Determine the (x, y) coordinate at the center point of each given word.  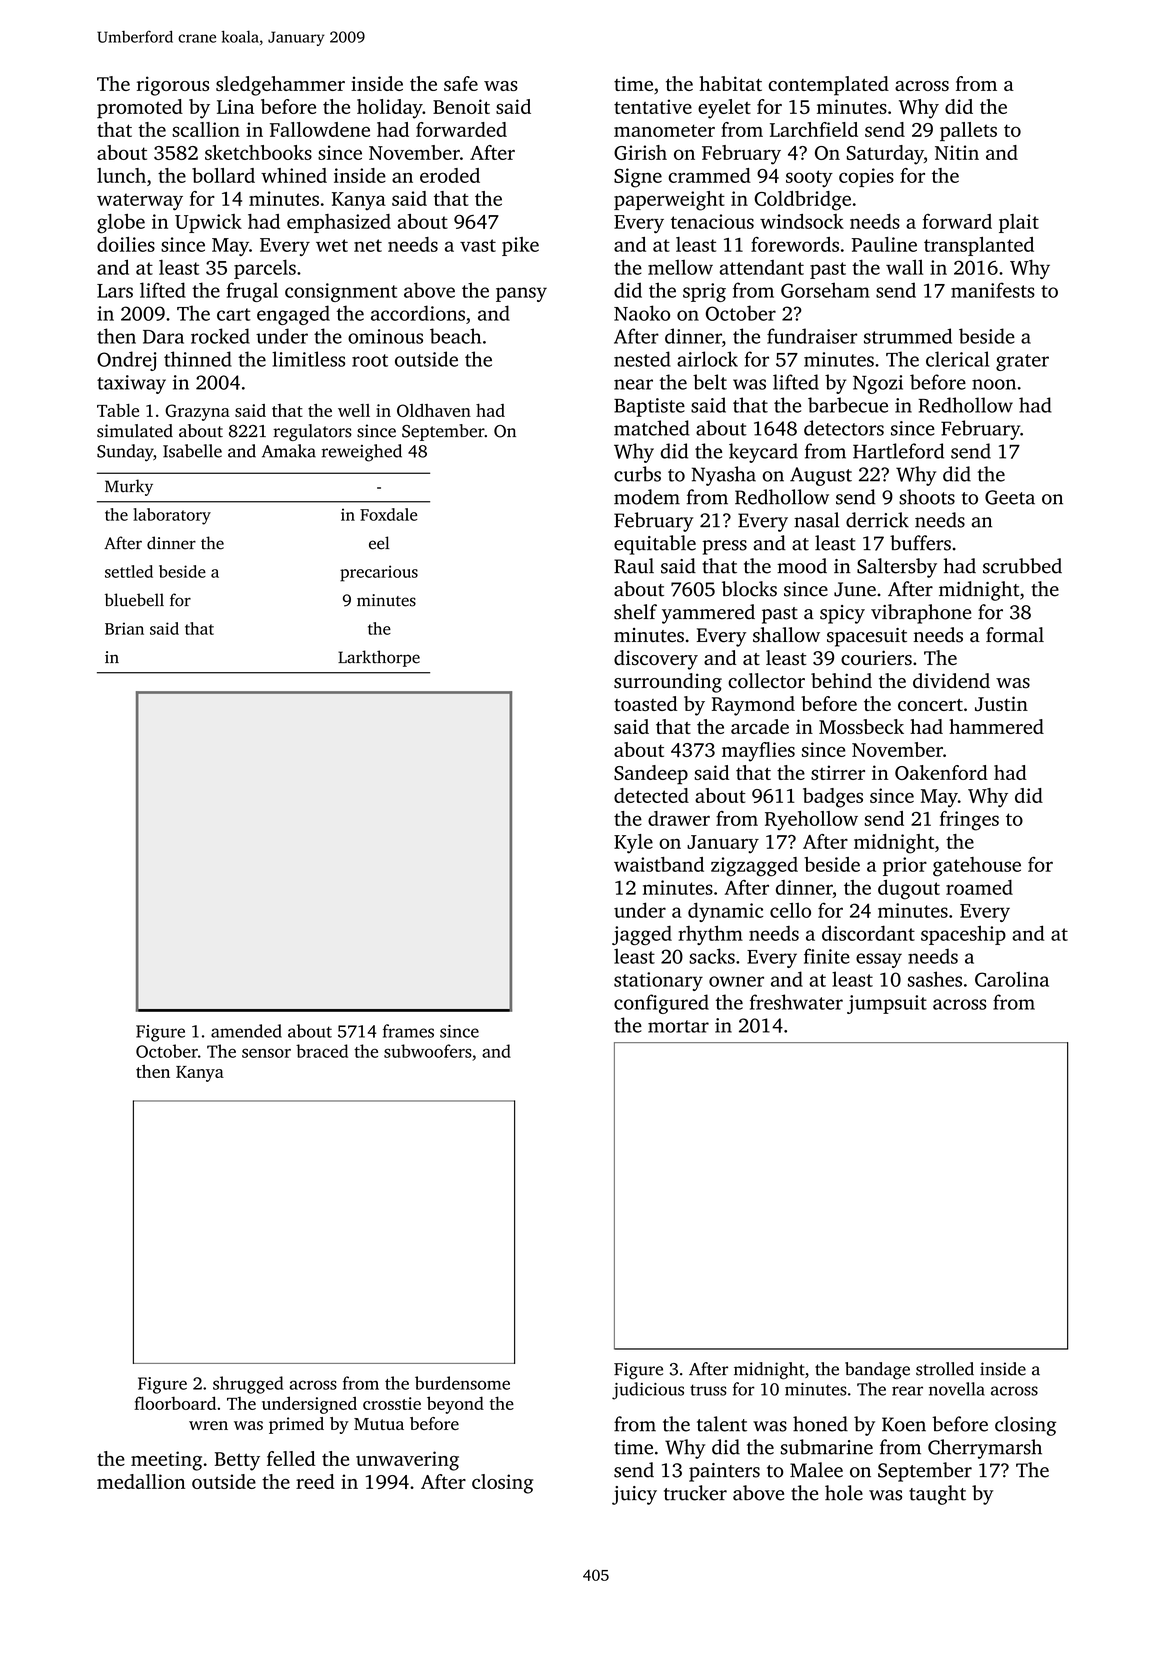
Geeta (1010, 497)
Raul (634, 566)
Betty (237, 1461)
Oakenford (941, 772)
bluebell (134, 600)
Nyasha (724, 476)
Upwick (208, 223)
